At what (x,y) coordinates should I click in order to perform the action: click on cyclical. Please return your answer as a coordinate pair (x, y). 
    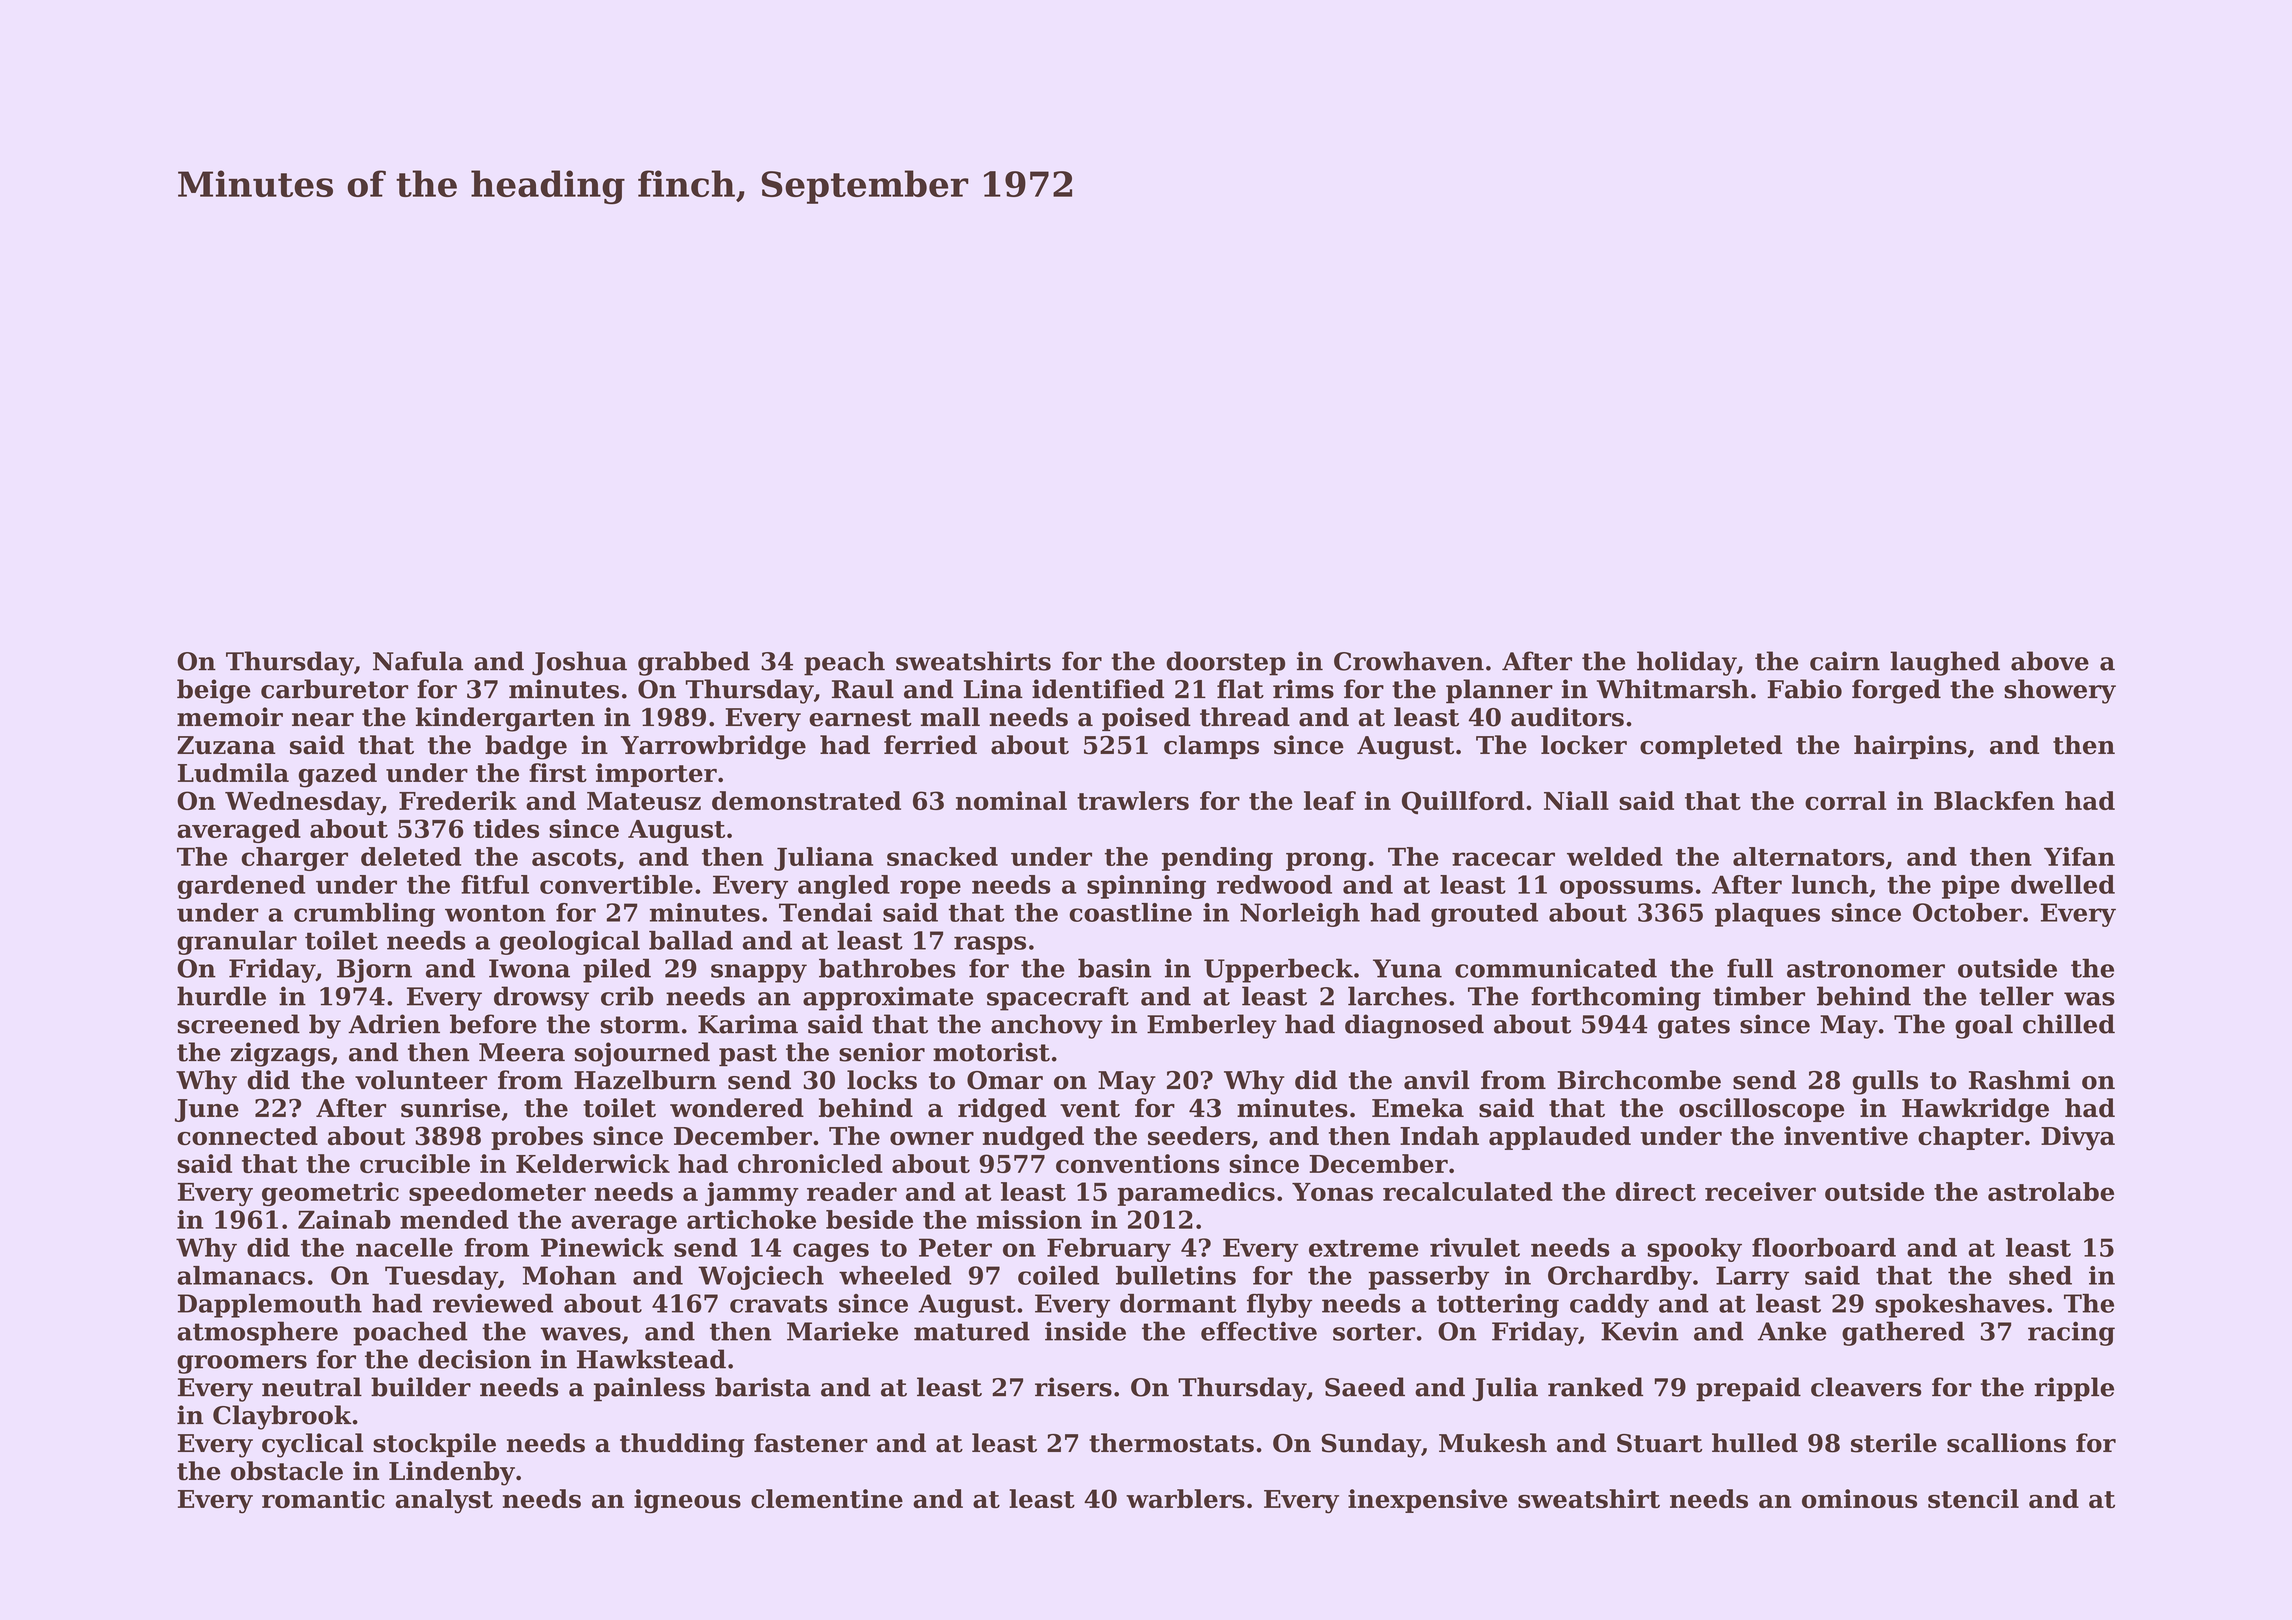
    Looking at the image, I should click on (312, 1445).
